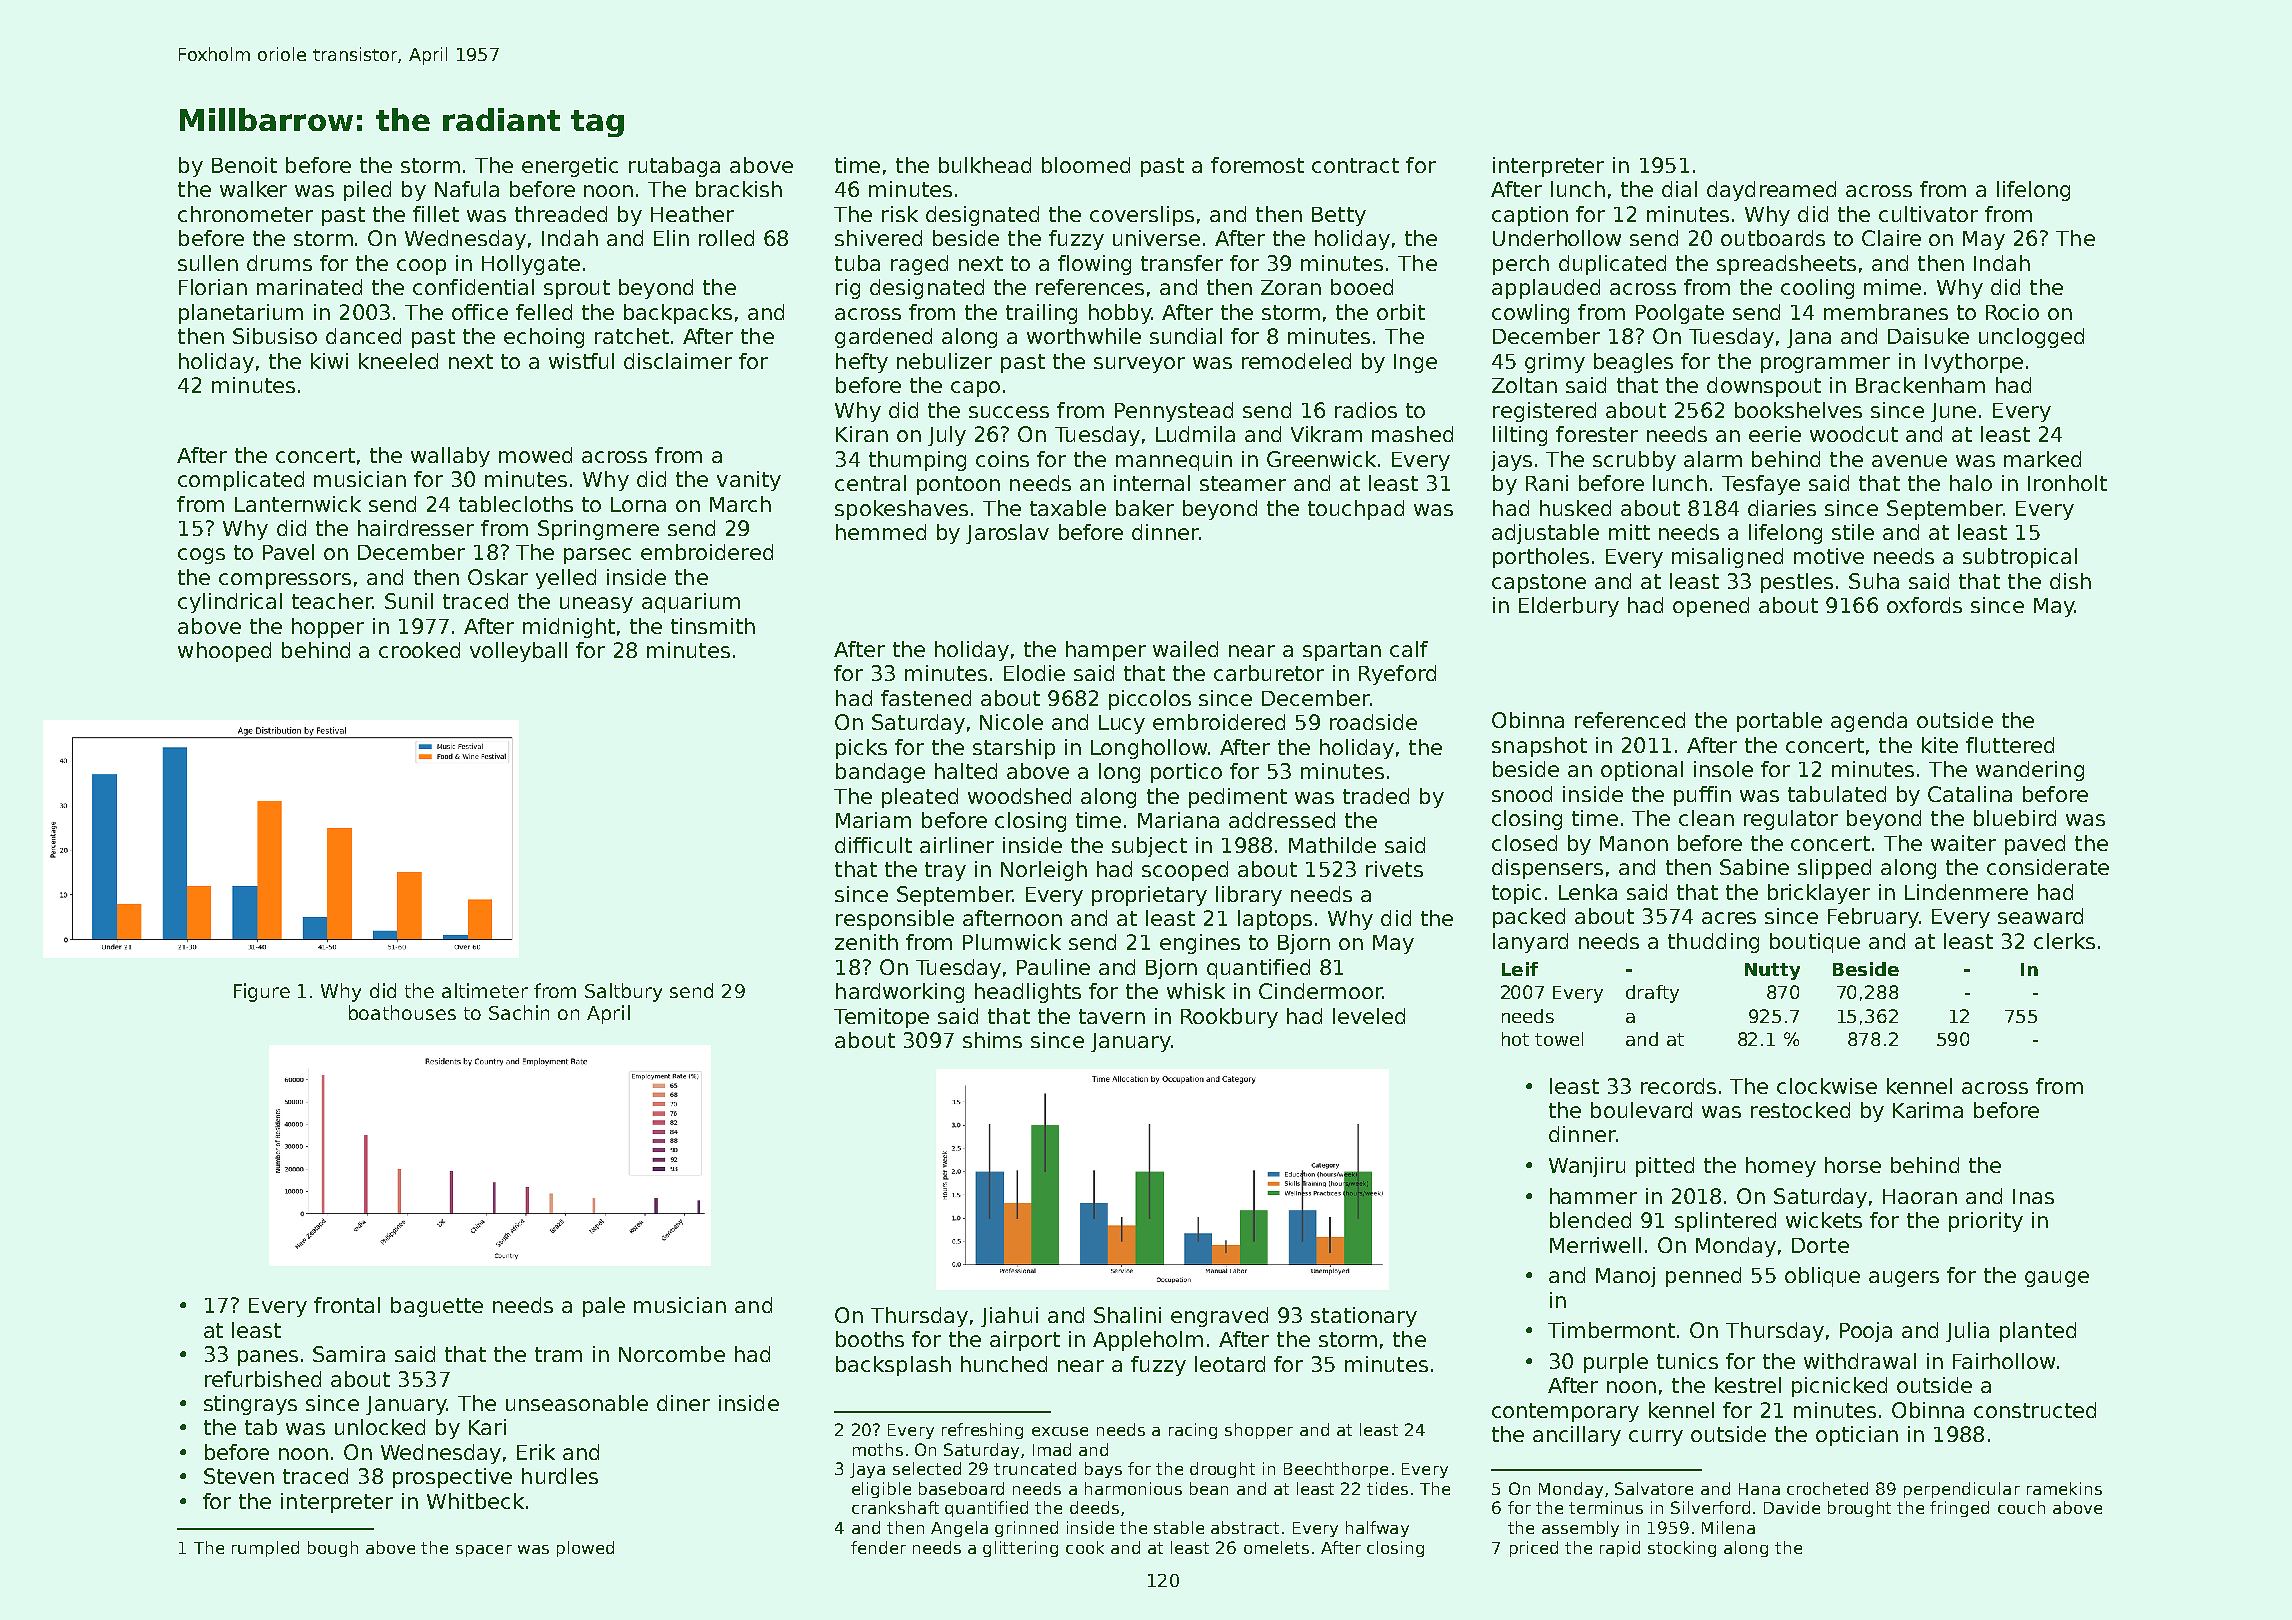  What do you see at coordinates (333, 1549) in the screenshot?
I see `bough` at bounding box center [333, 1549].
